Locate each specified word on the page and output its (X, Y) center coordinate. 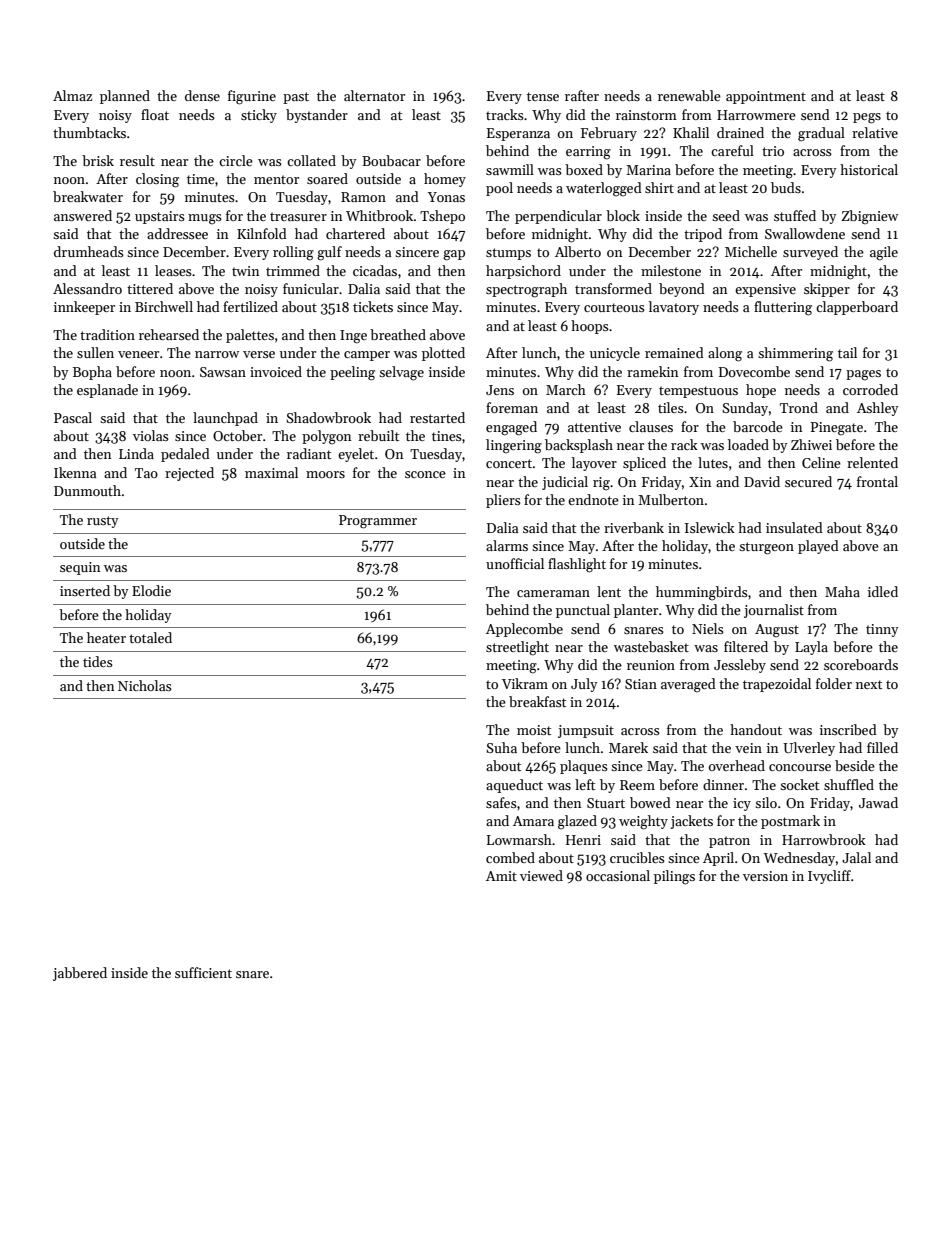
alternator (374, 95)
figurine (252, 97)
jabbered (80, 974)
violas (151, 435)
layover (594, 464)
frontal (877, 481)
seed (726, 215)
